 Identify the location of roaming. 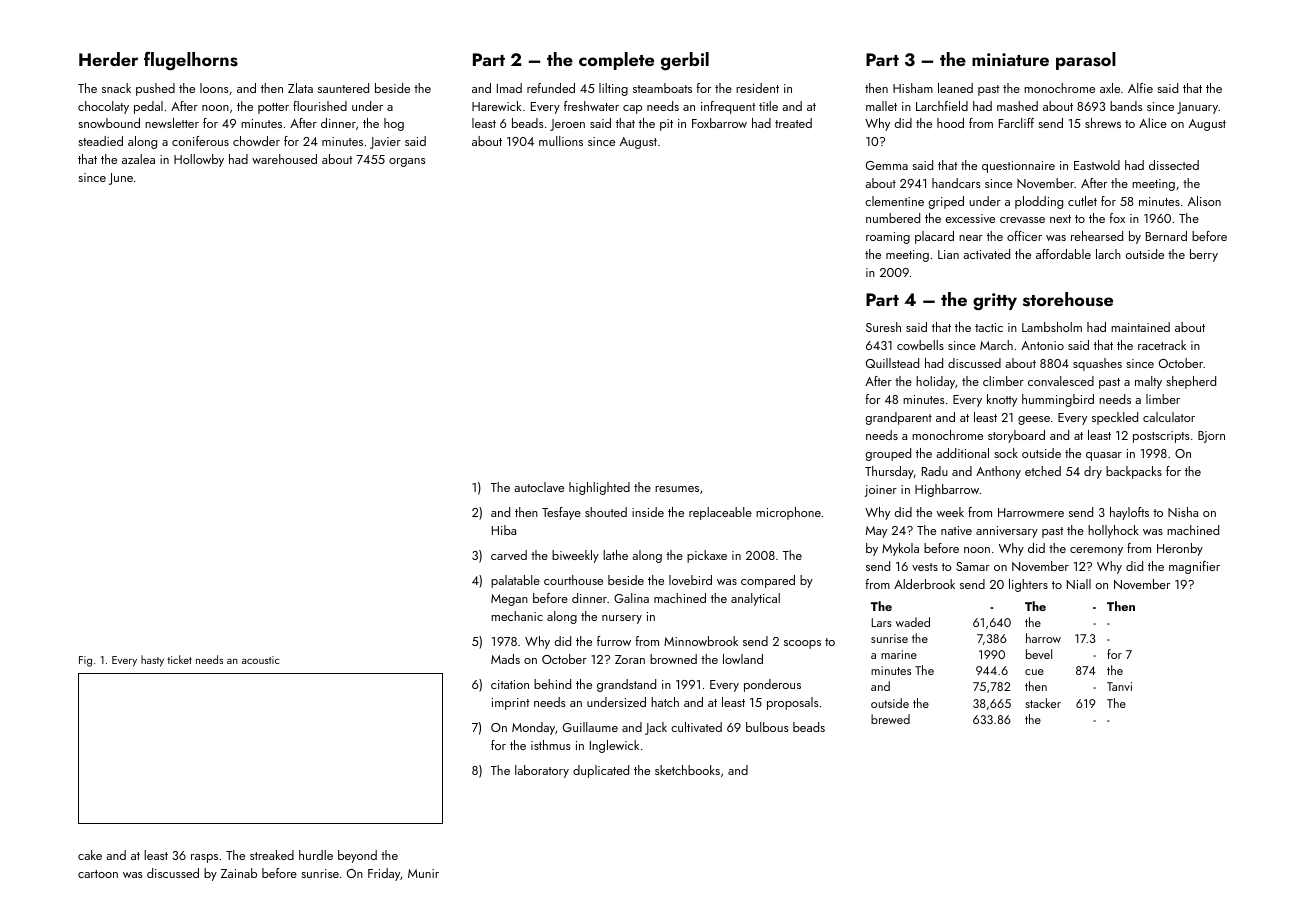
(888, 238).
